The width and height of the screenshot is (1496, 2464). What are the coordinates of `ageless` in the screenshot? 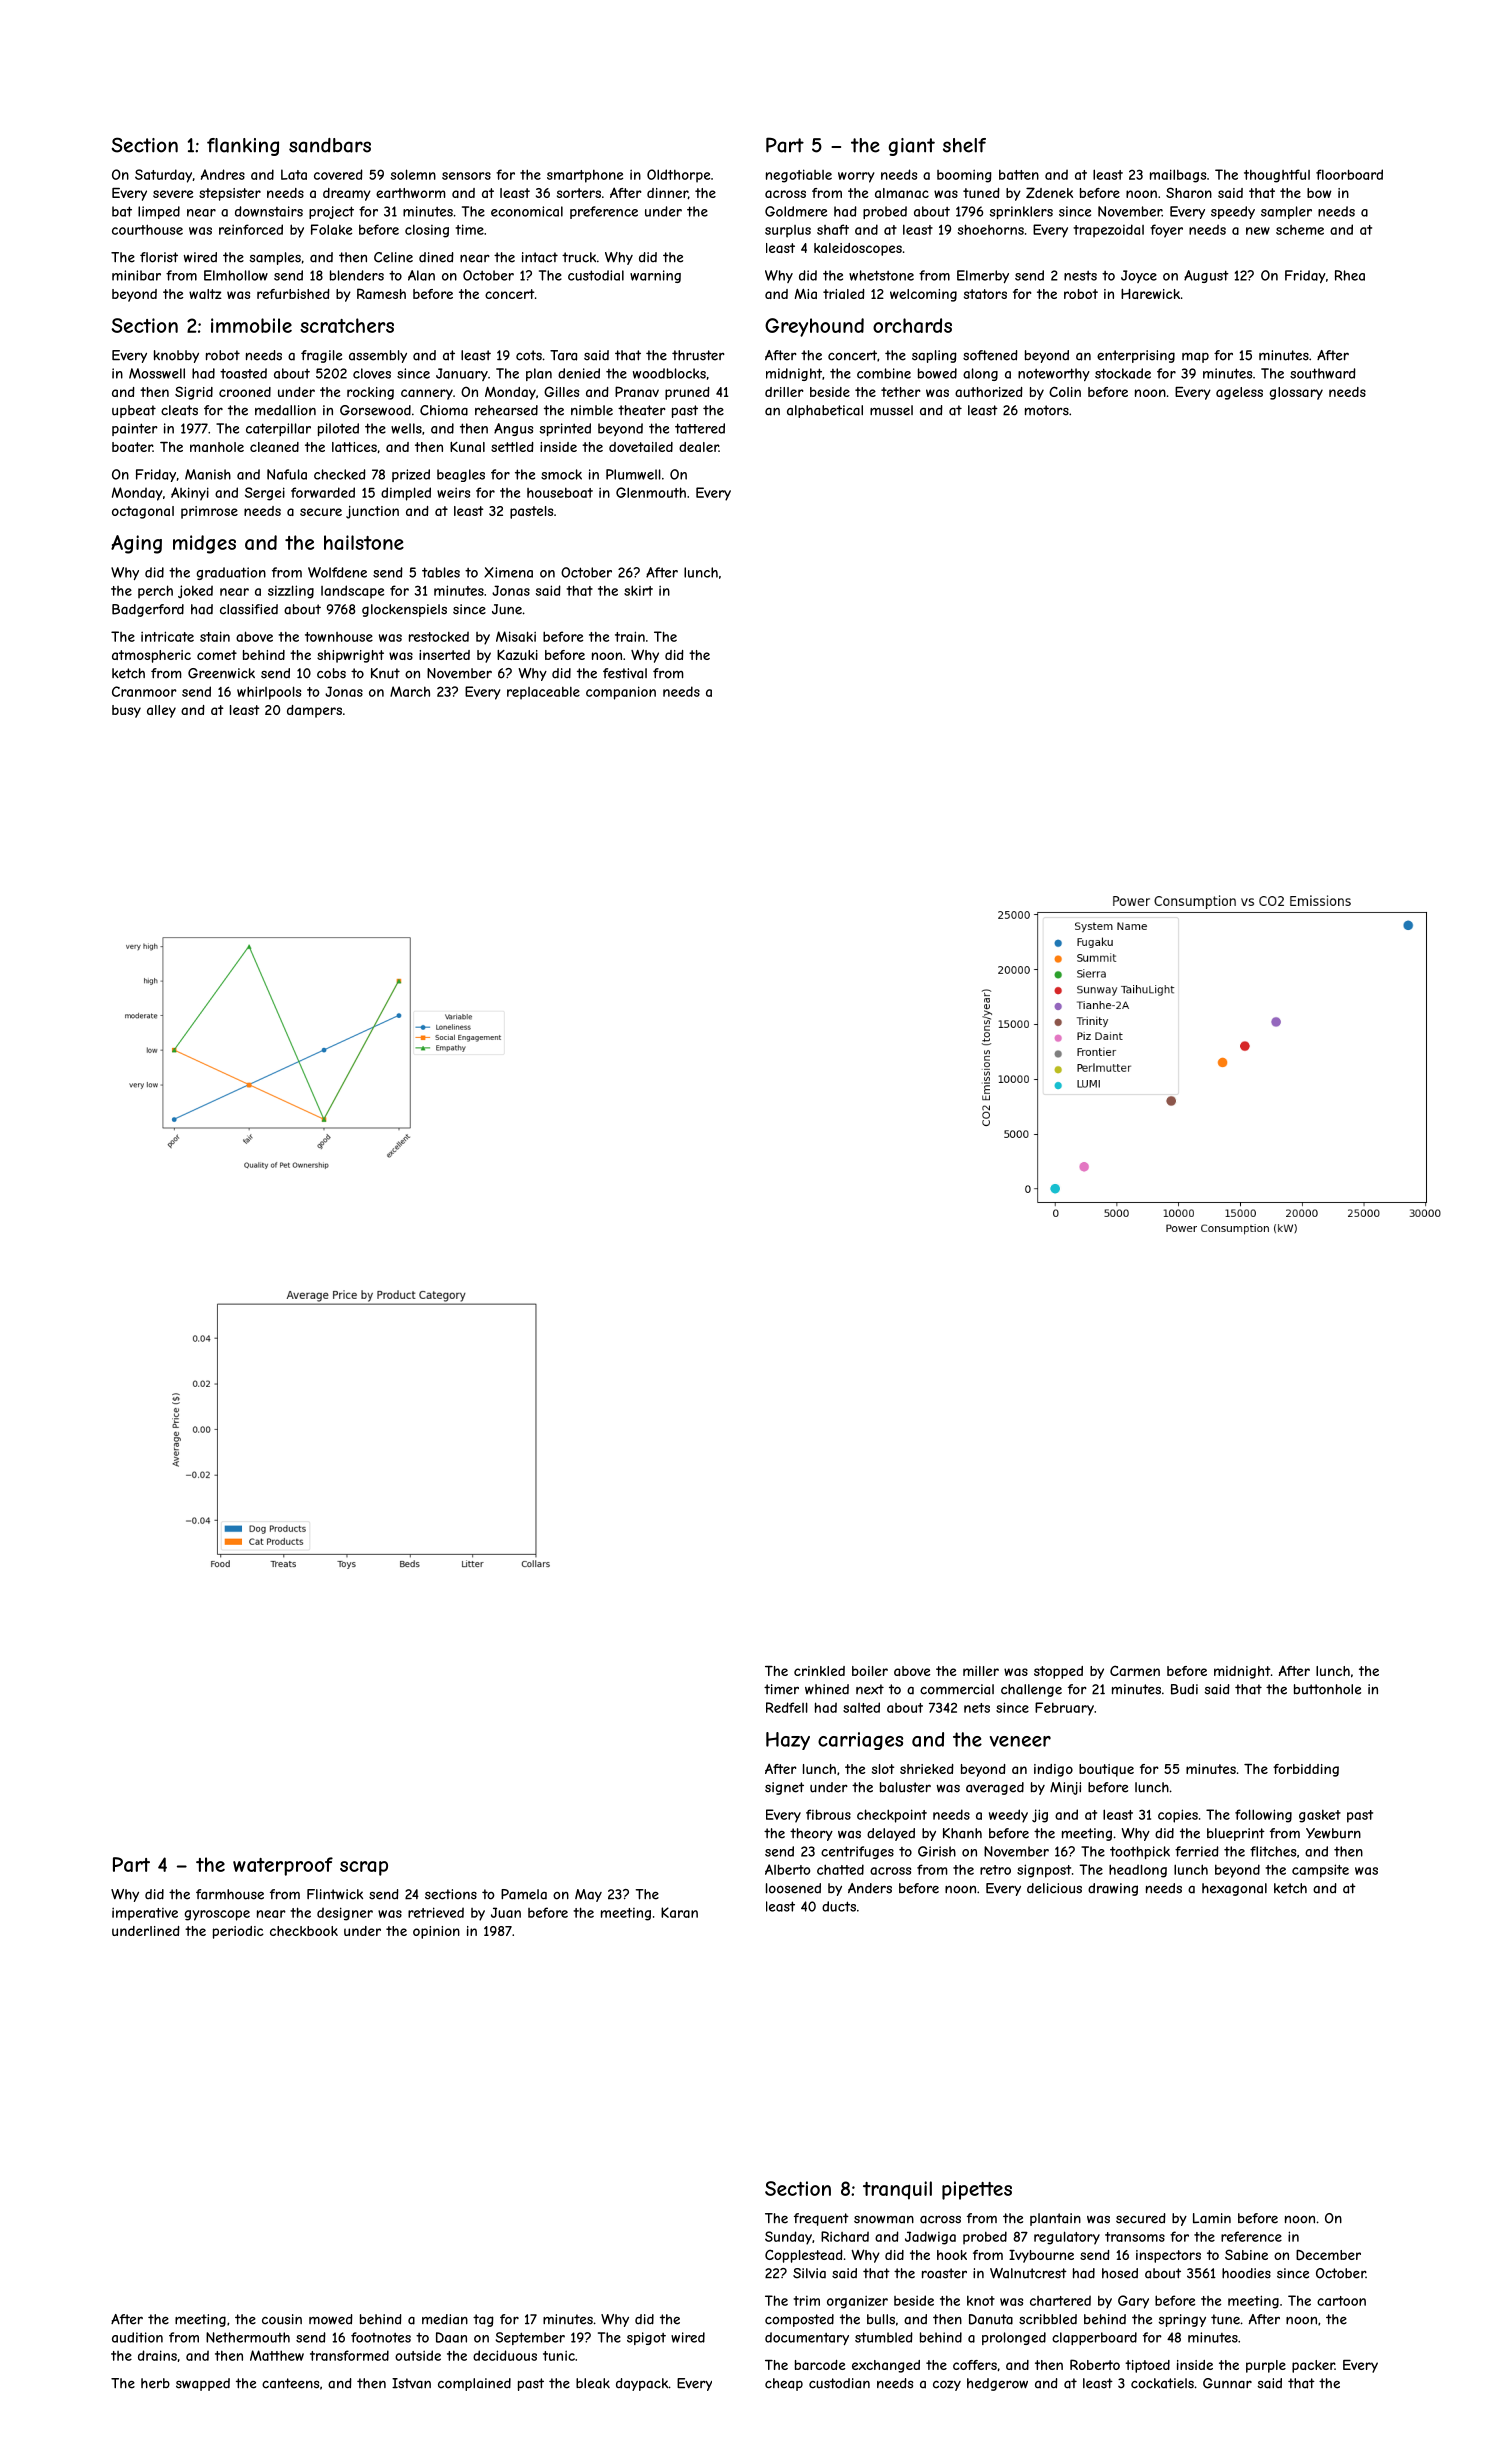 It's located at (1239, 393).
